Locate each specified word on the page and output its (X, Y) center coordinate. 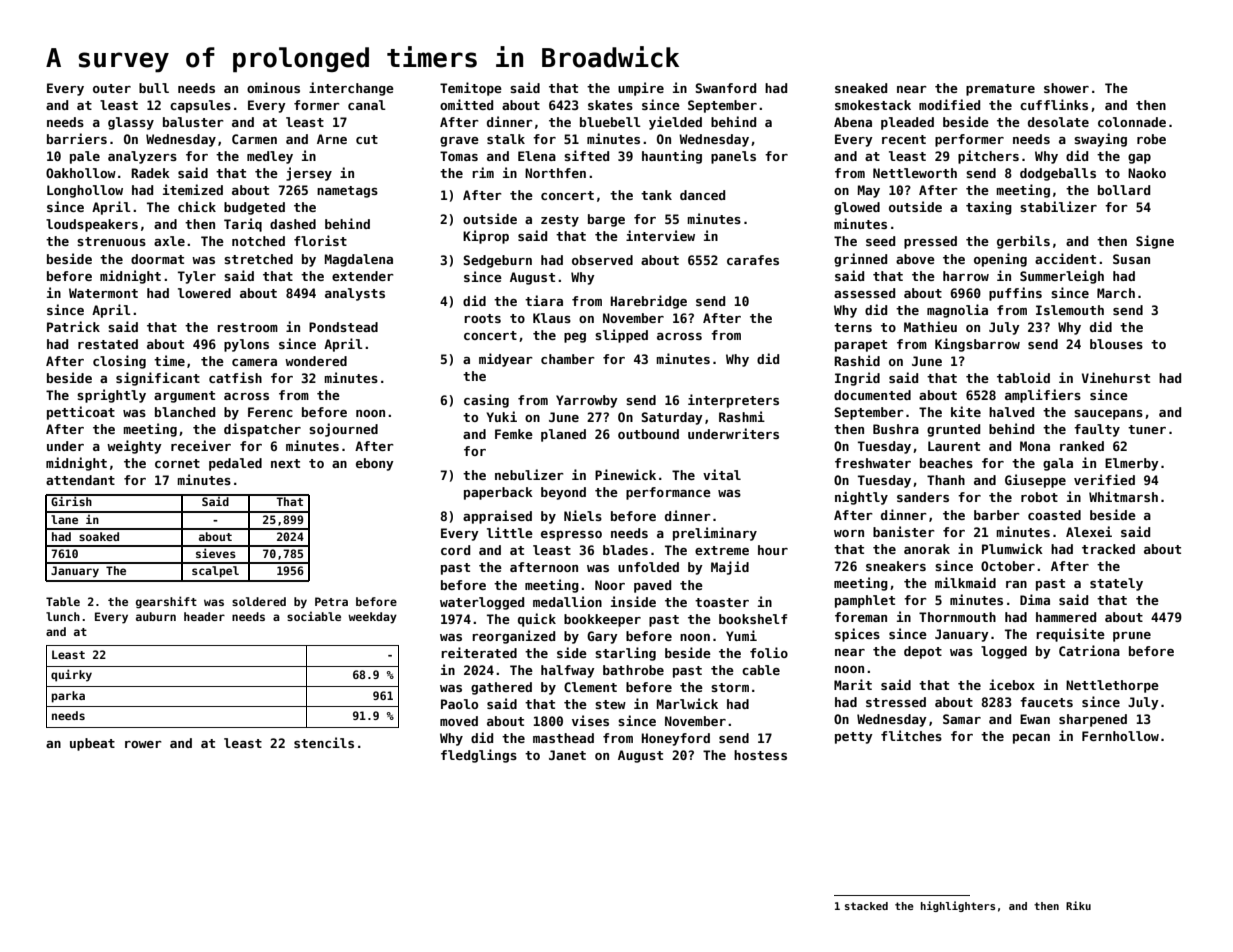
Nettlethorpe (1112, 686)
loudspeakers (92, 225)
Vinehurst (1116, 377)
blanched (185, 412)
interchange (351, 89)
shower (1066, 88)
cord (455, 550)
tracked (1108, 549)
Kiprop (486, 237)
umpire (641, 89)
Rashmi (742, 416)
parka (68, 697)
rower (143, 744)
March (1116, 293)
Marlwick (687, 703)
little (510, 532)
